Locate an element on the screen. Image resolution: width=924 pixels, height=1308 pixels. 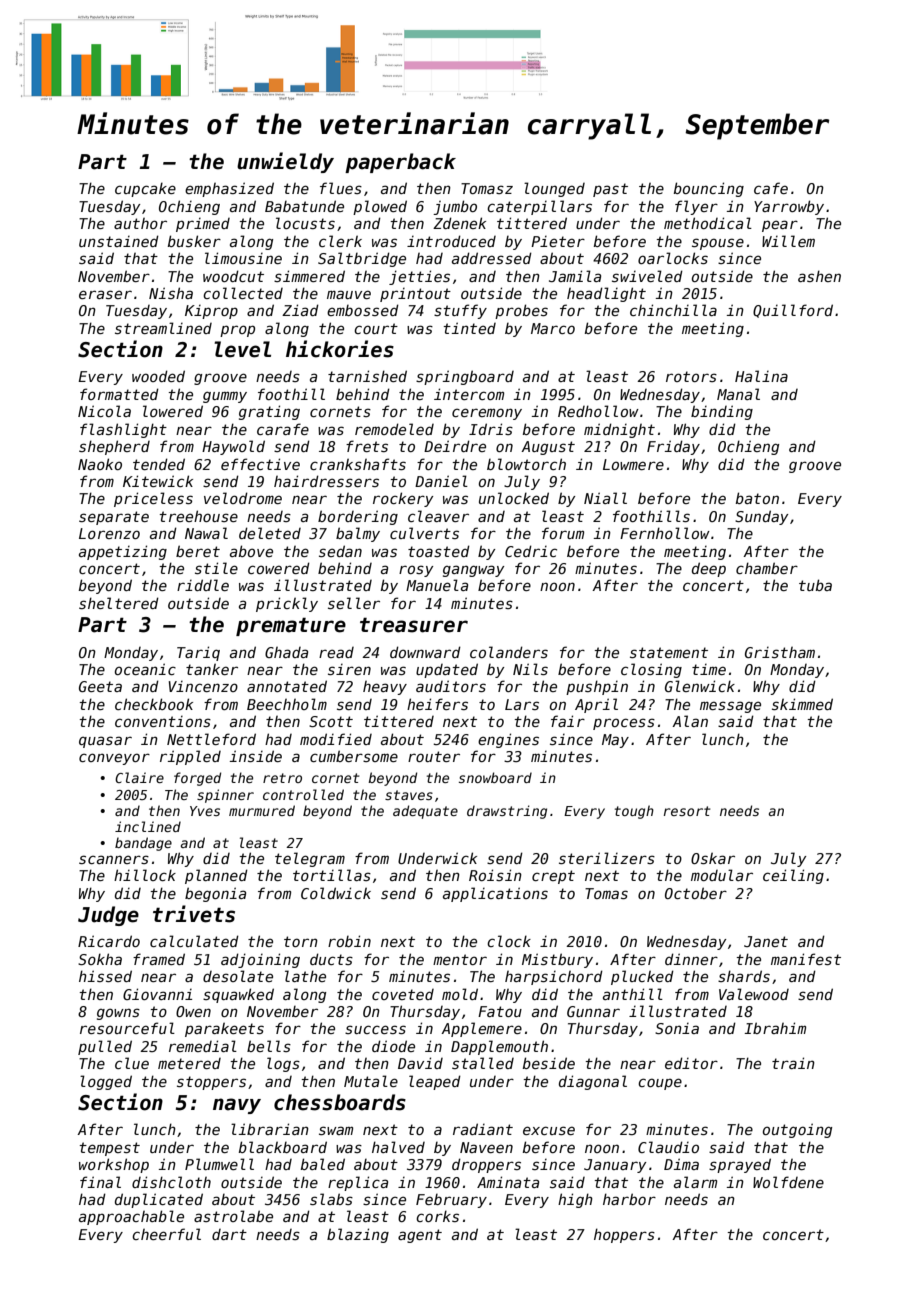
Plumwell is located at coordinates (219, 1164).
